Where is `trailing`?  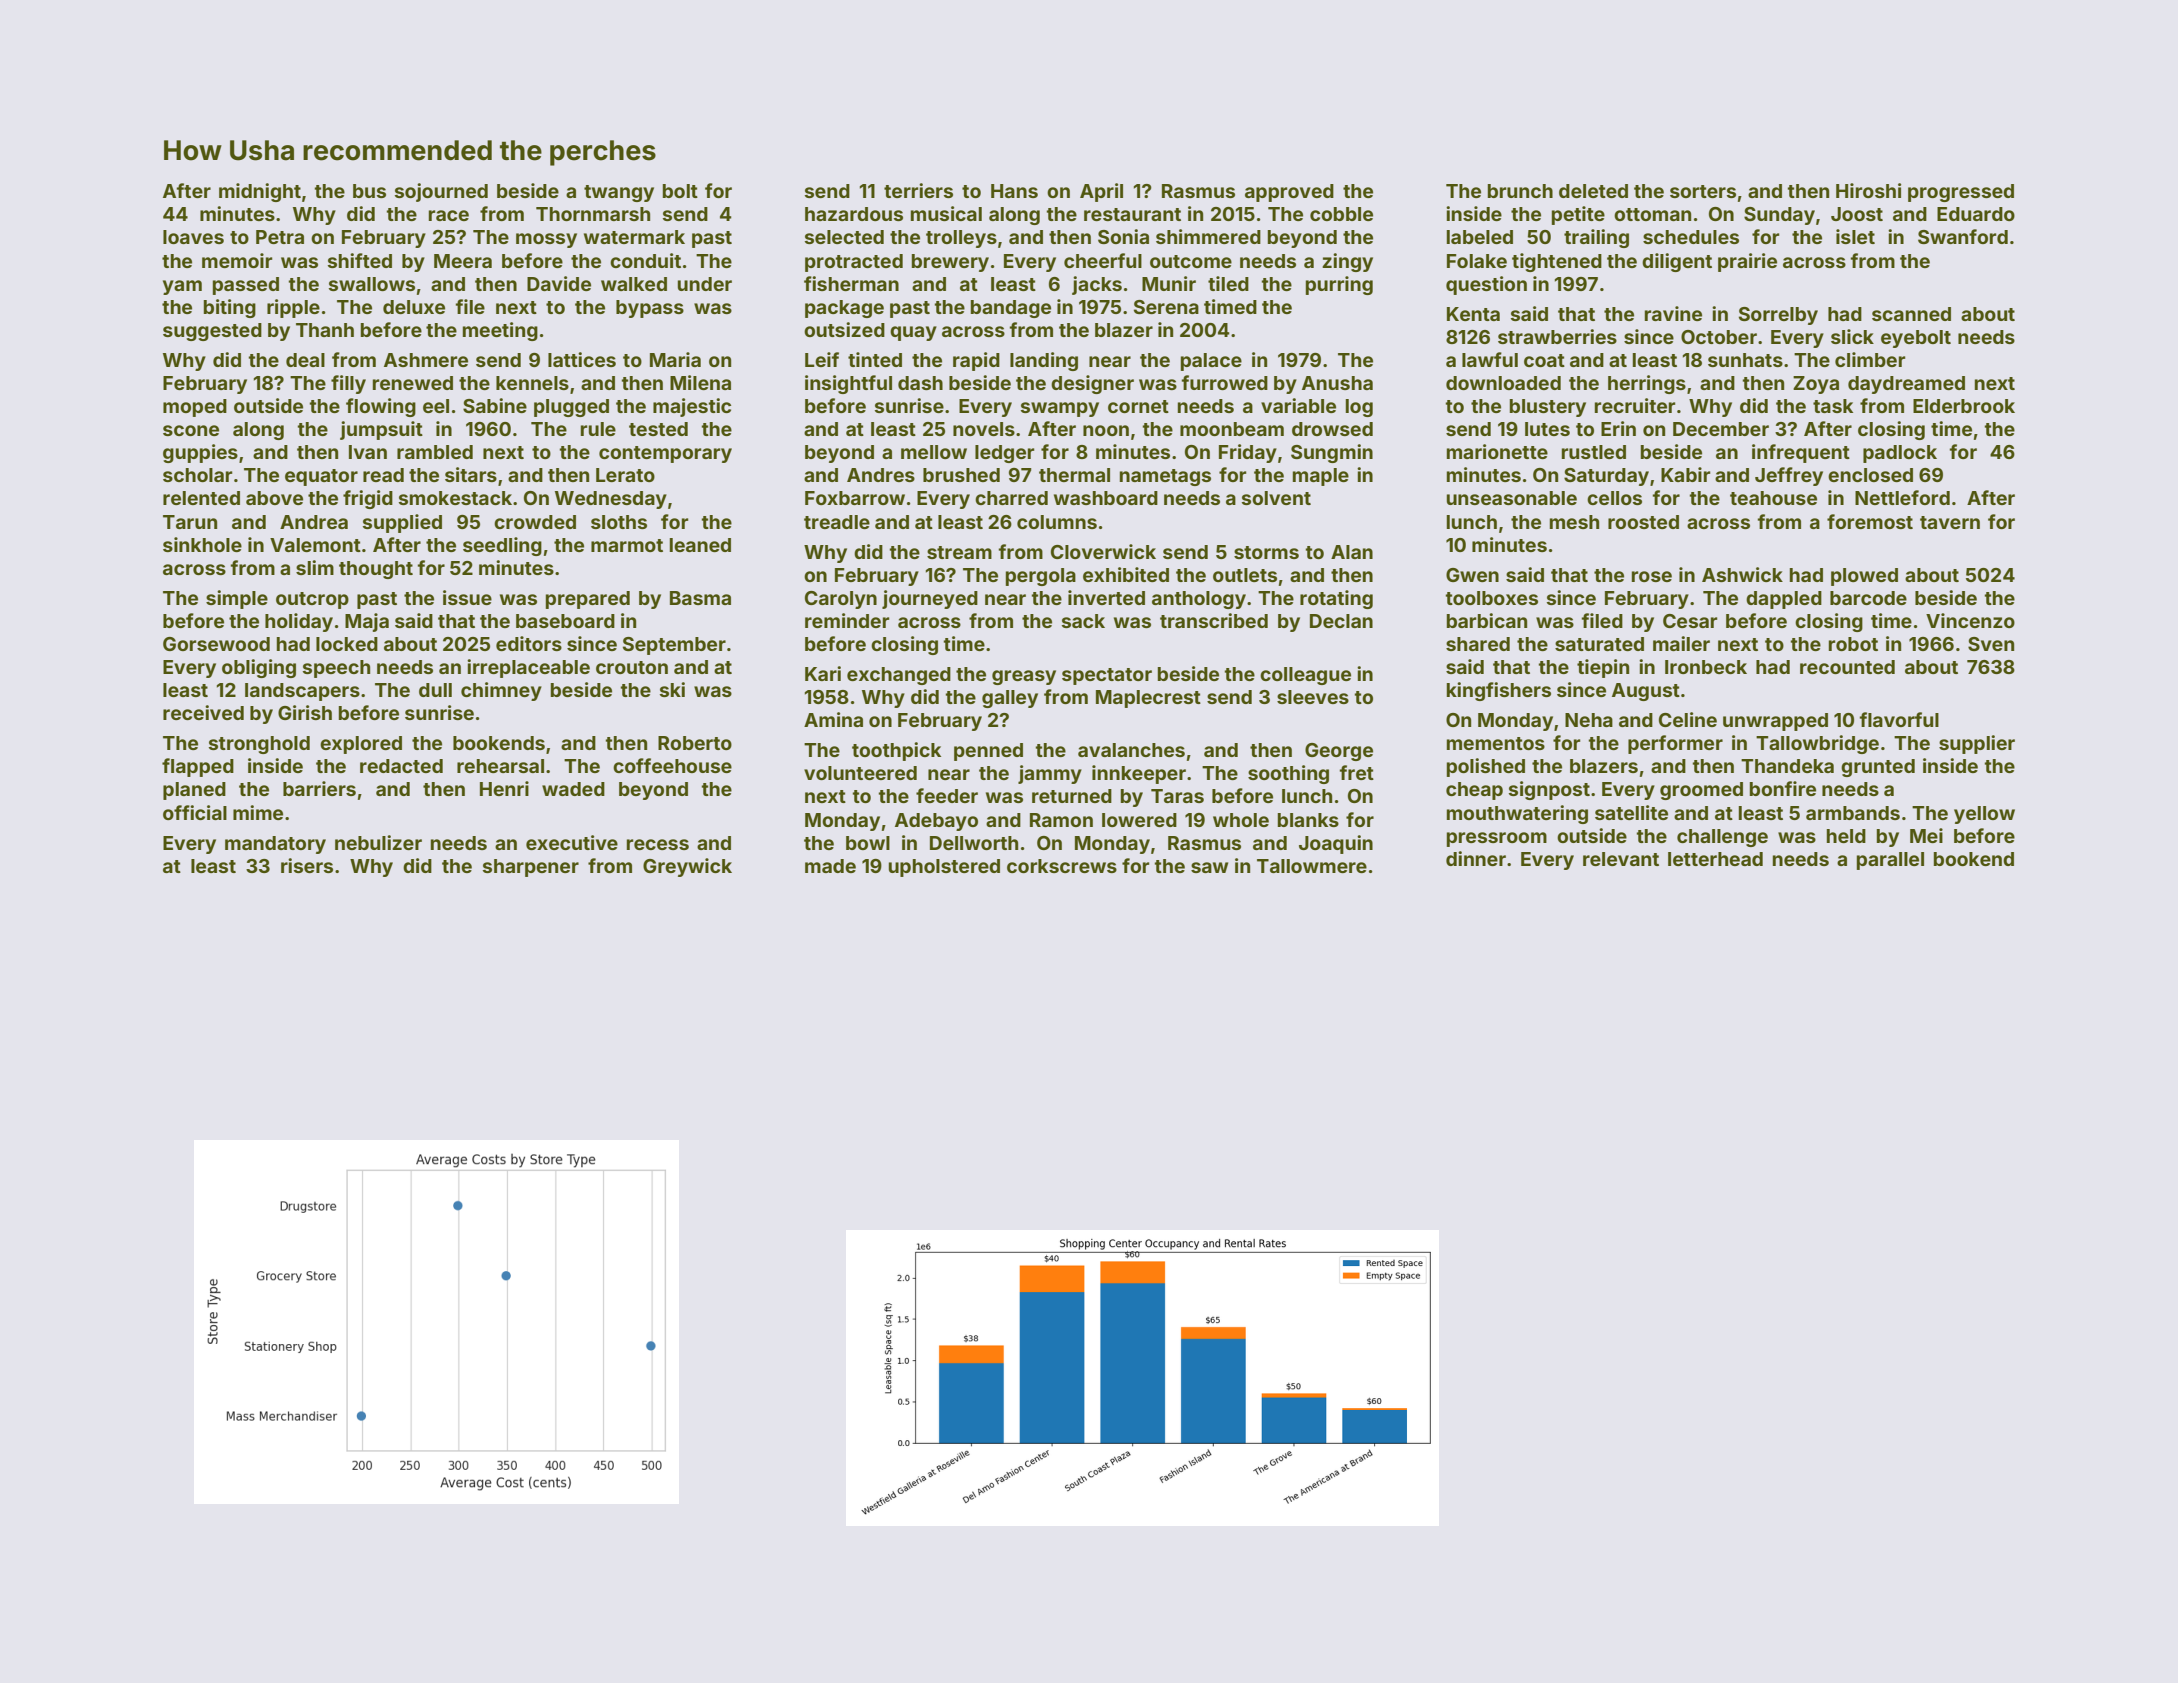
trailing is located at coordinates (1596, 238).
